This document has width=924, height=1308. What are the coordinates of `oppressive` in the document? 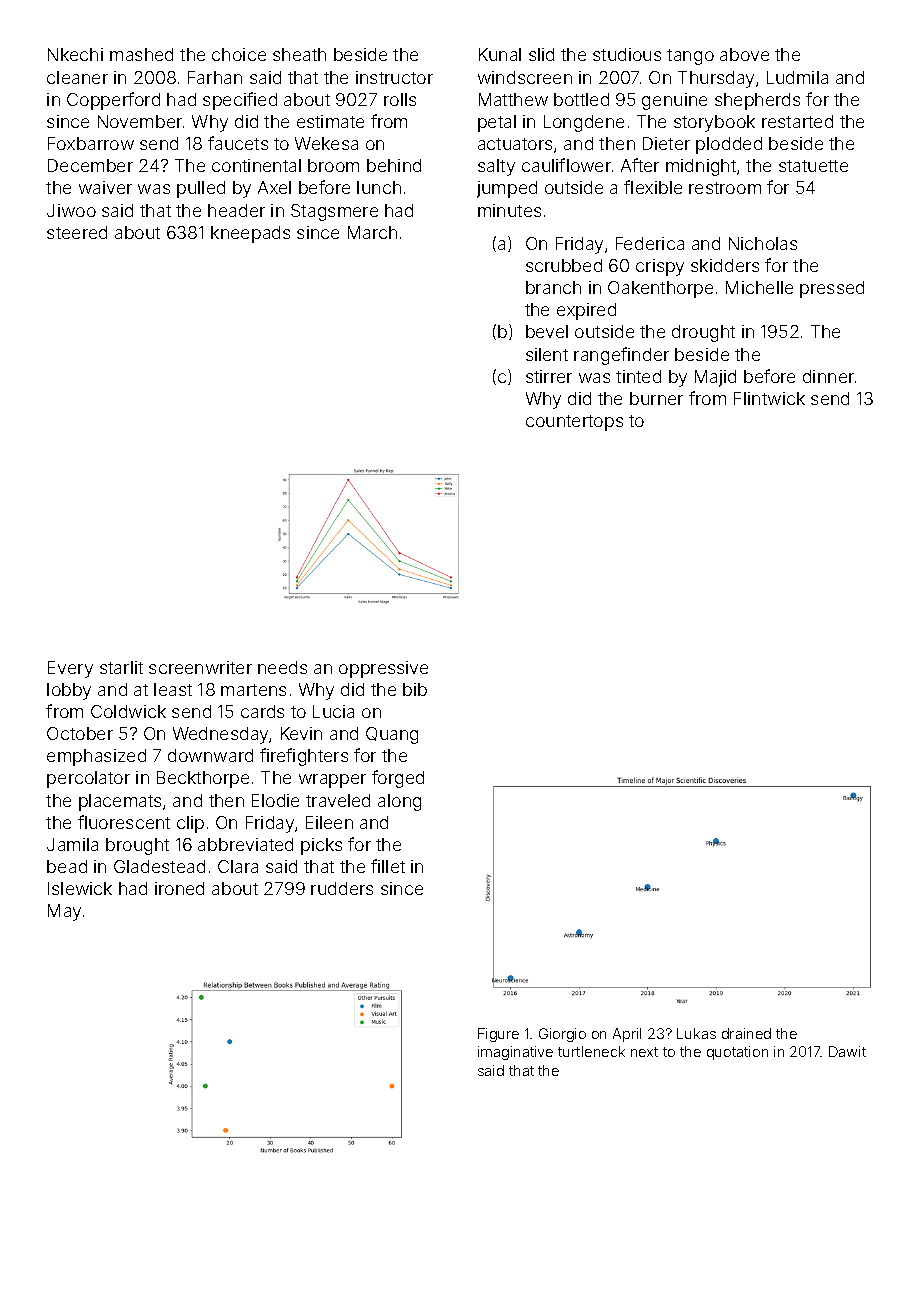 It's located at (383, 669).
